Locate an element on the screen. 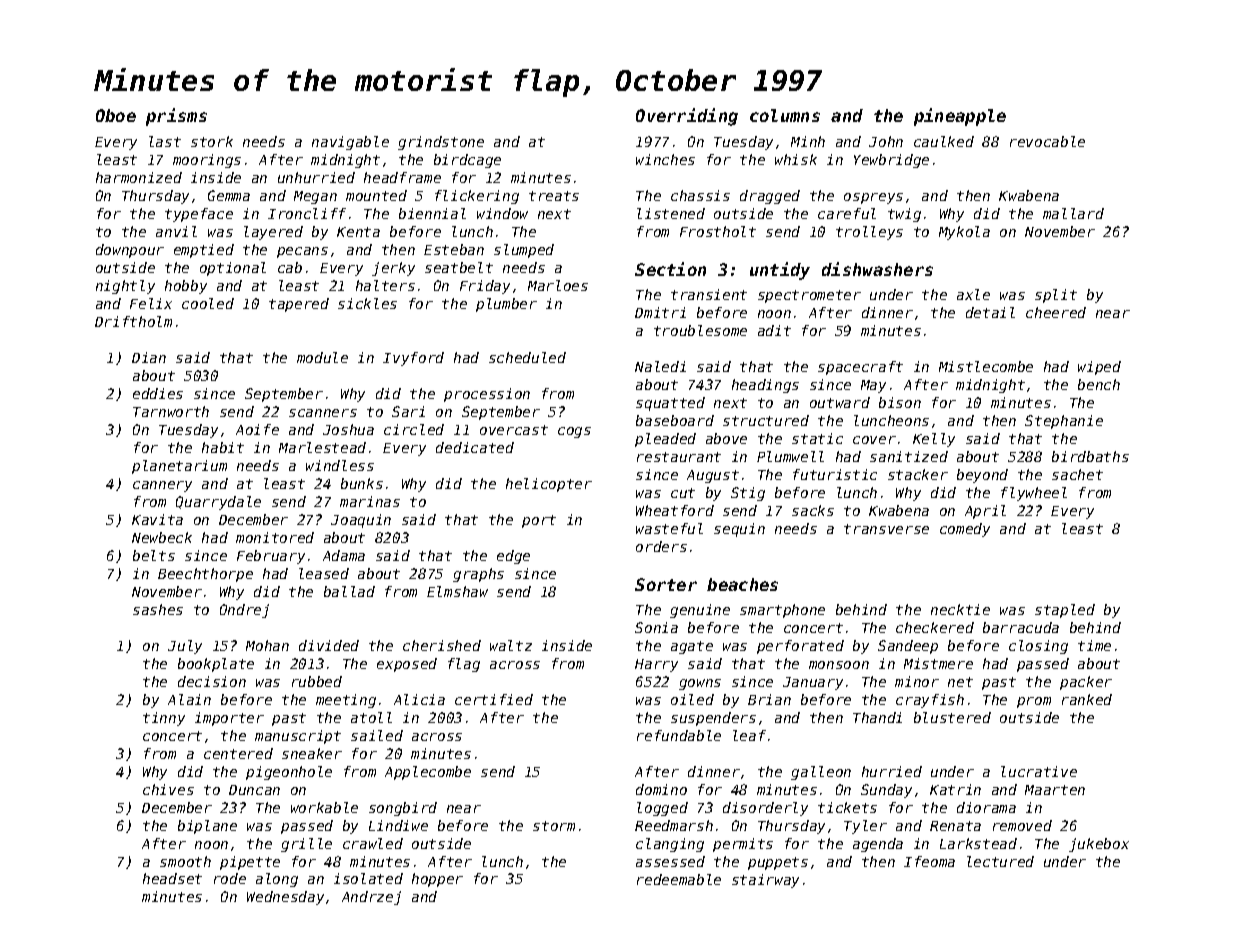 This screenshot has width=1233, height=952. navigable is located at coordinates (350, 143).
